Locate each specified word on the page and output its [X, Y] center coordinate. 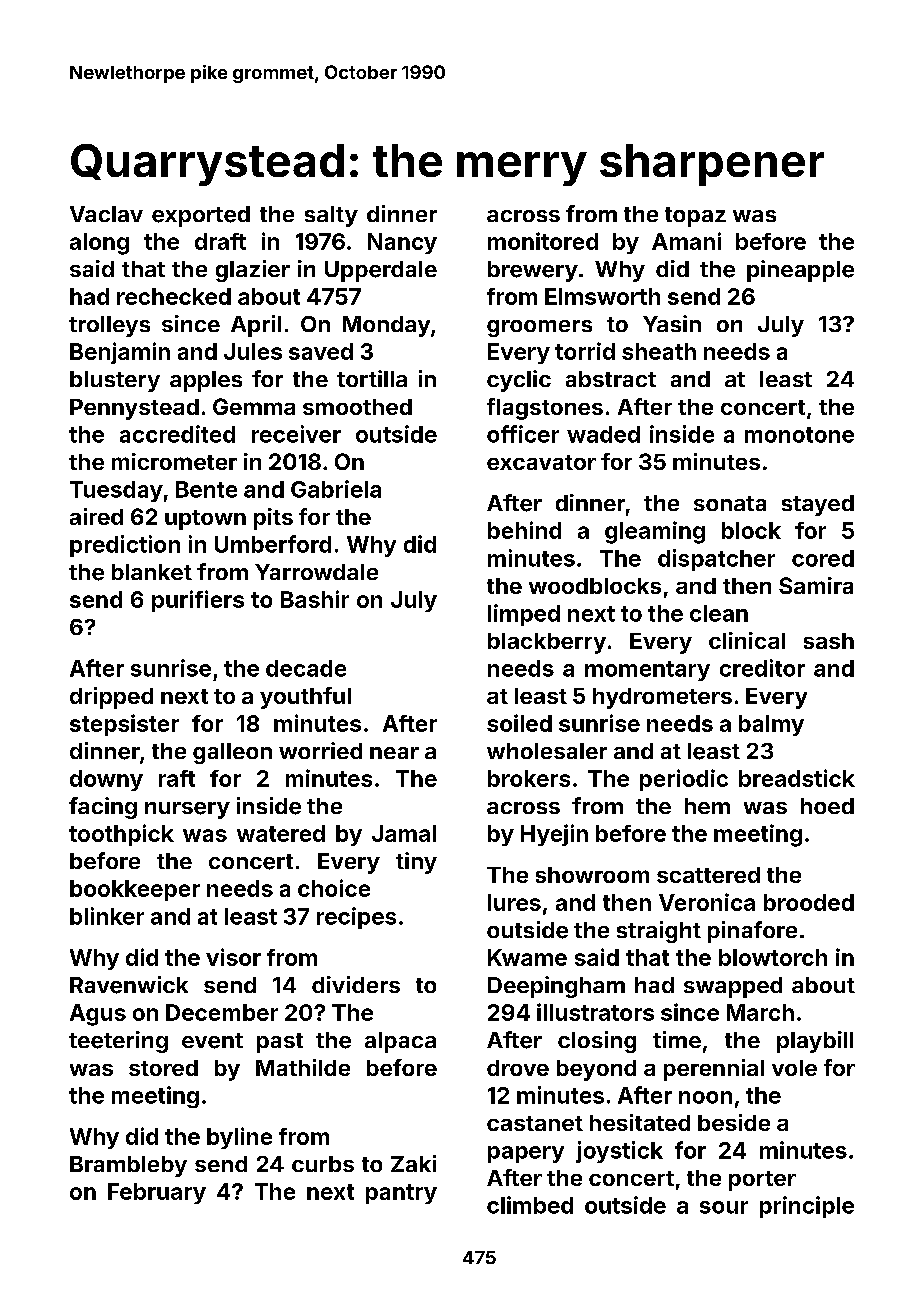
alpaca [400, 1042]
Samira [816, 585]
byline [239, 1138]
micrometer [174, 461]
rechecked [174, 296]
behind [524, 530]
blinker [107, 916]
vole [794, 1068]
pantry [401, 1194]
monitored [543, 241]
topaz [695, 217]
